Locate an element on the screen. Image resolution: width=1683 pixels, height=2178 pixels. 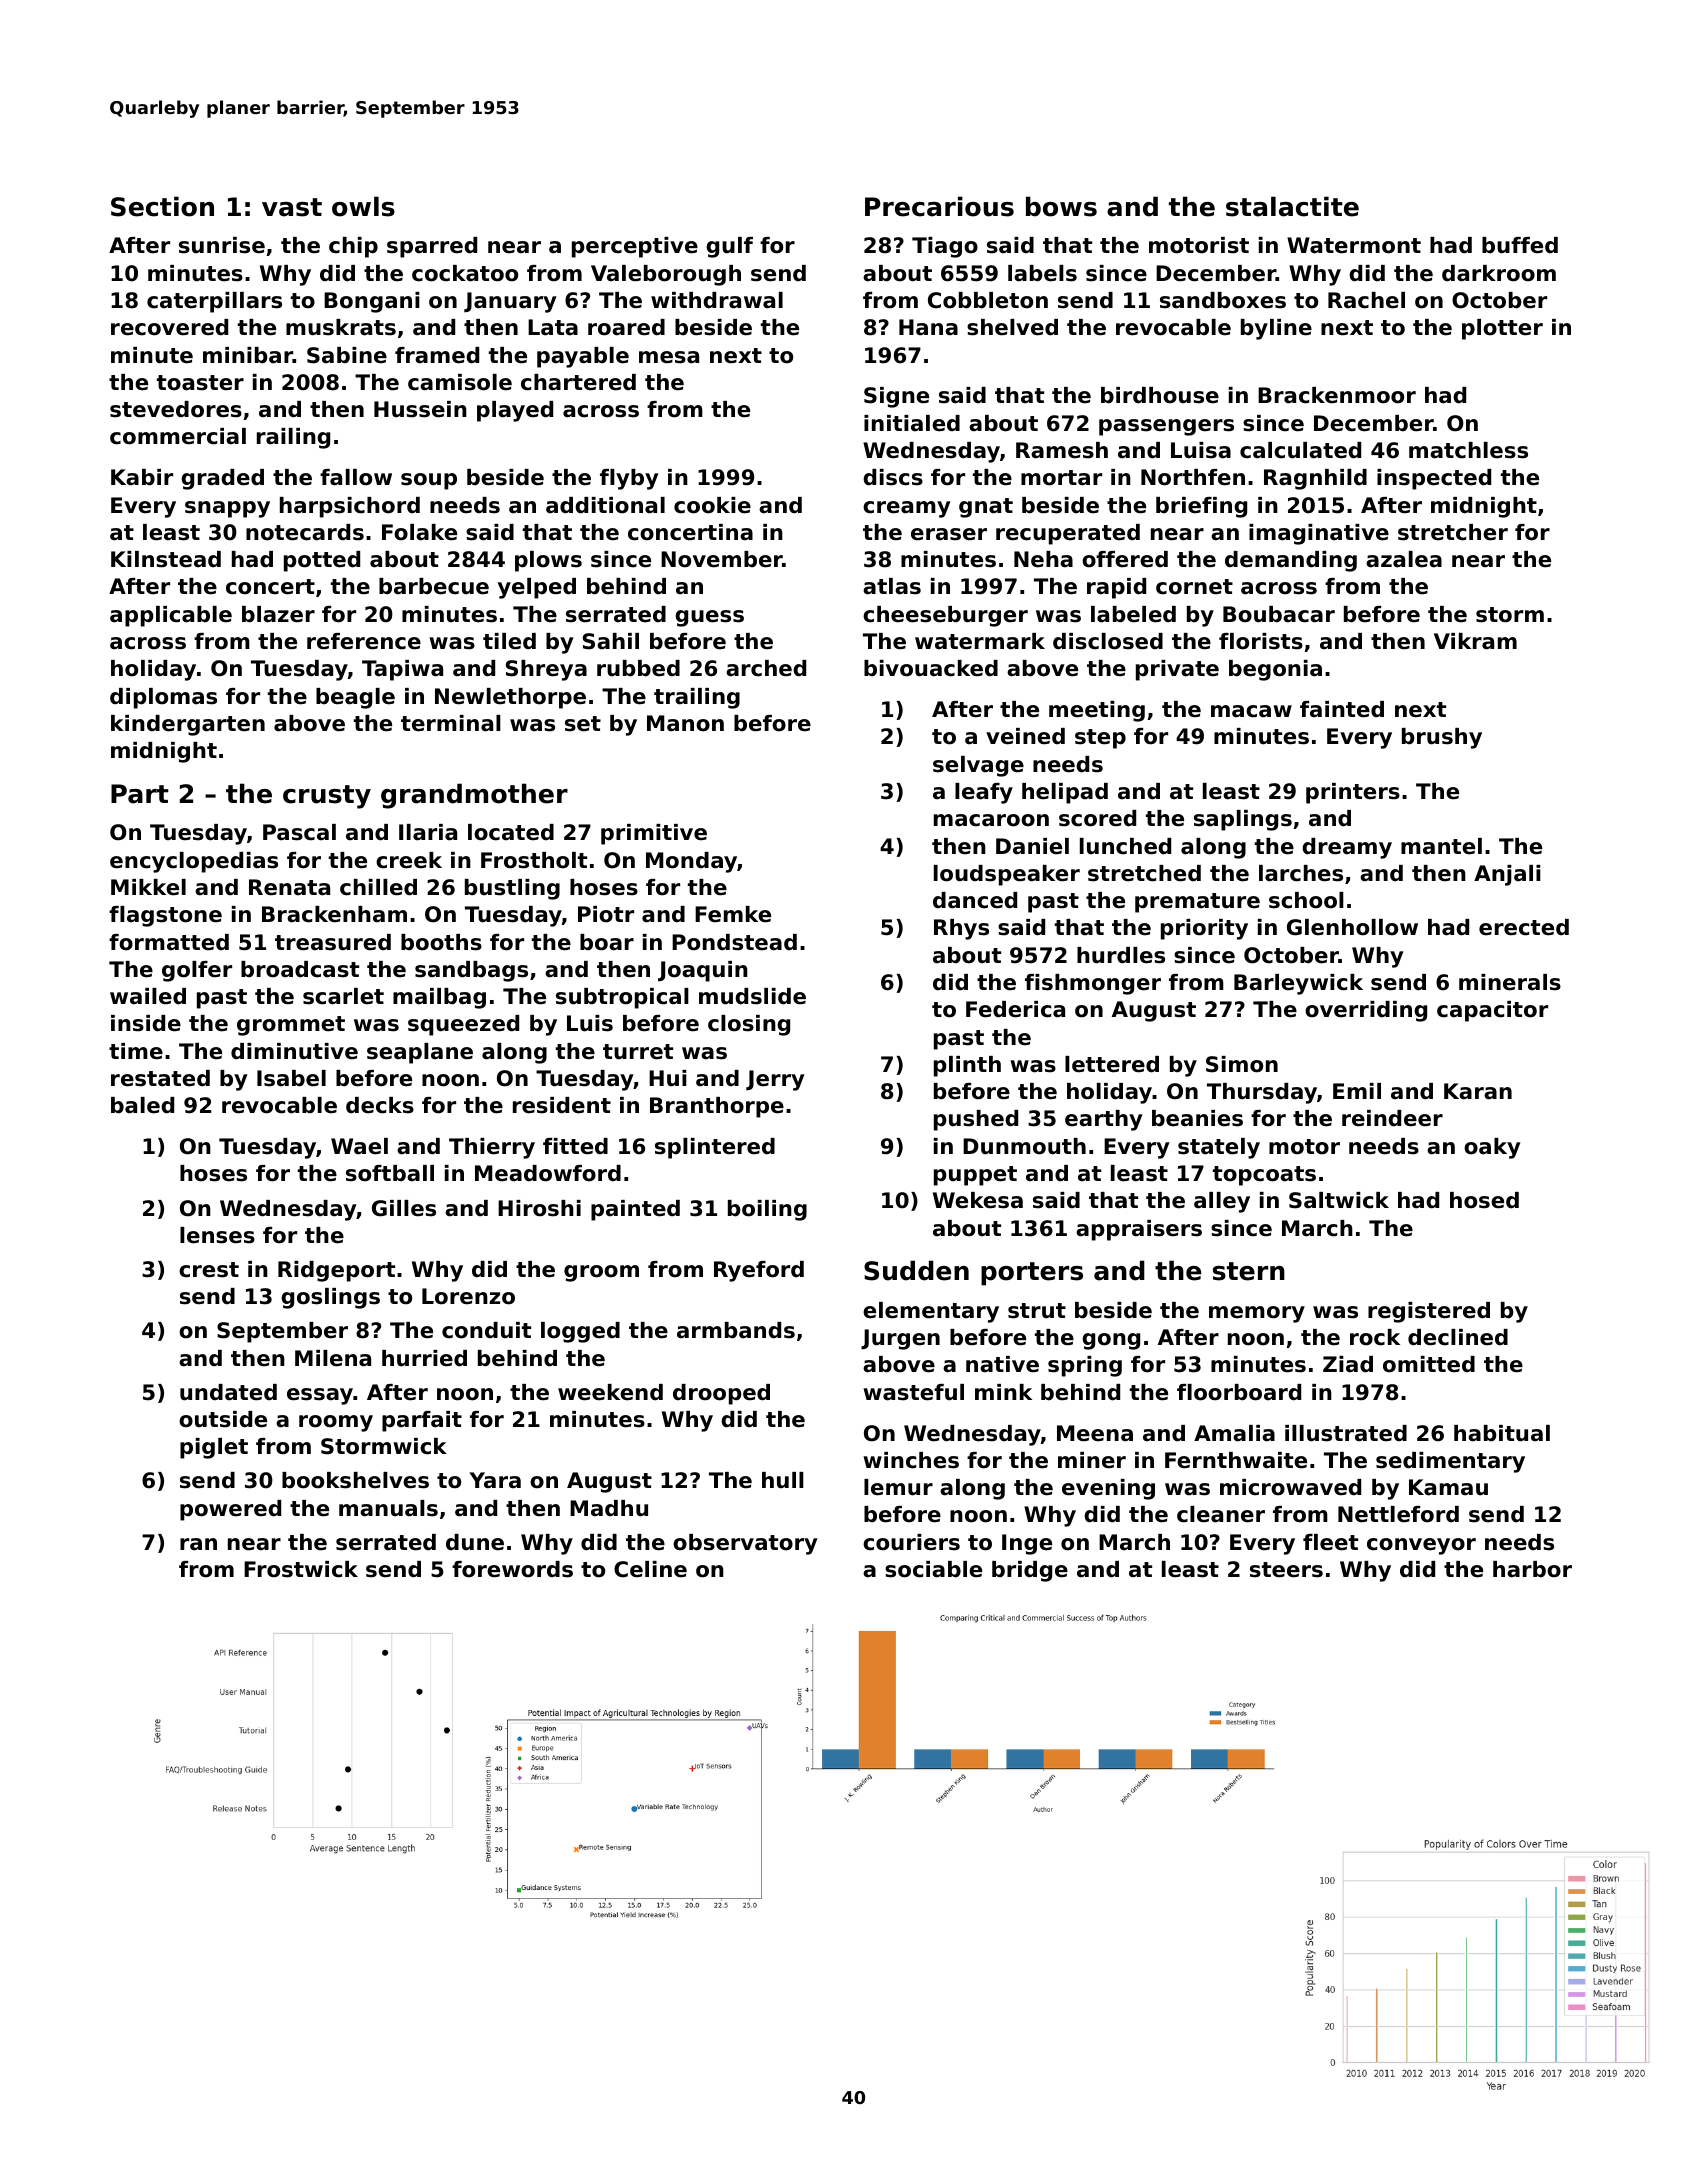
Madhu is located at coordinates (609, 1508).
